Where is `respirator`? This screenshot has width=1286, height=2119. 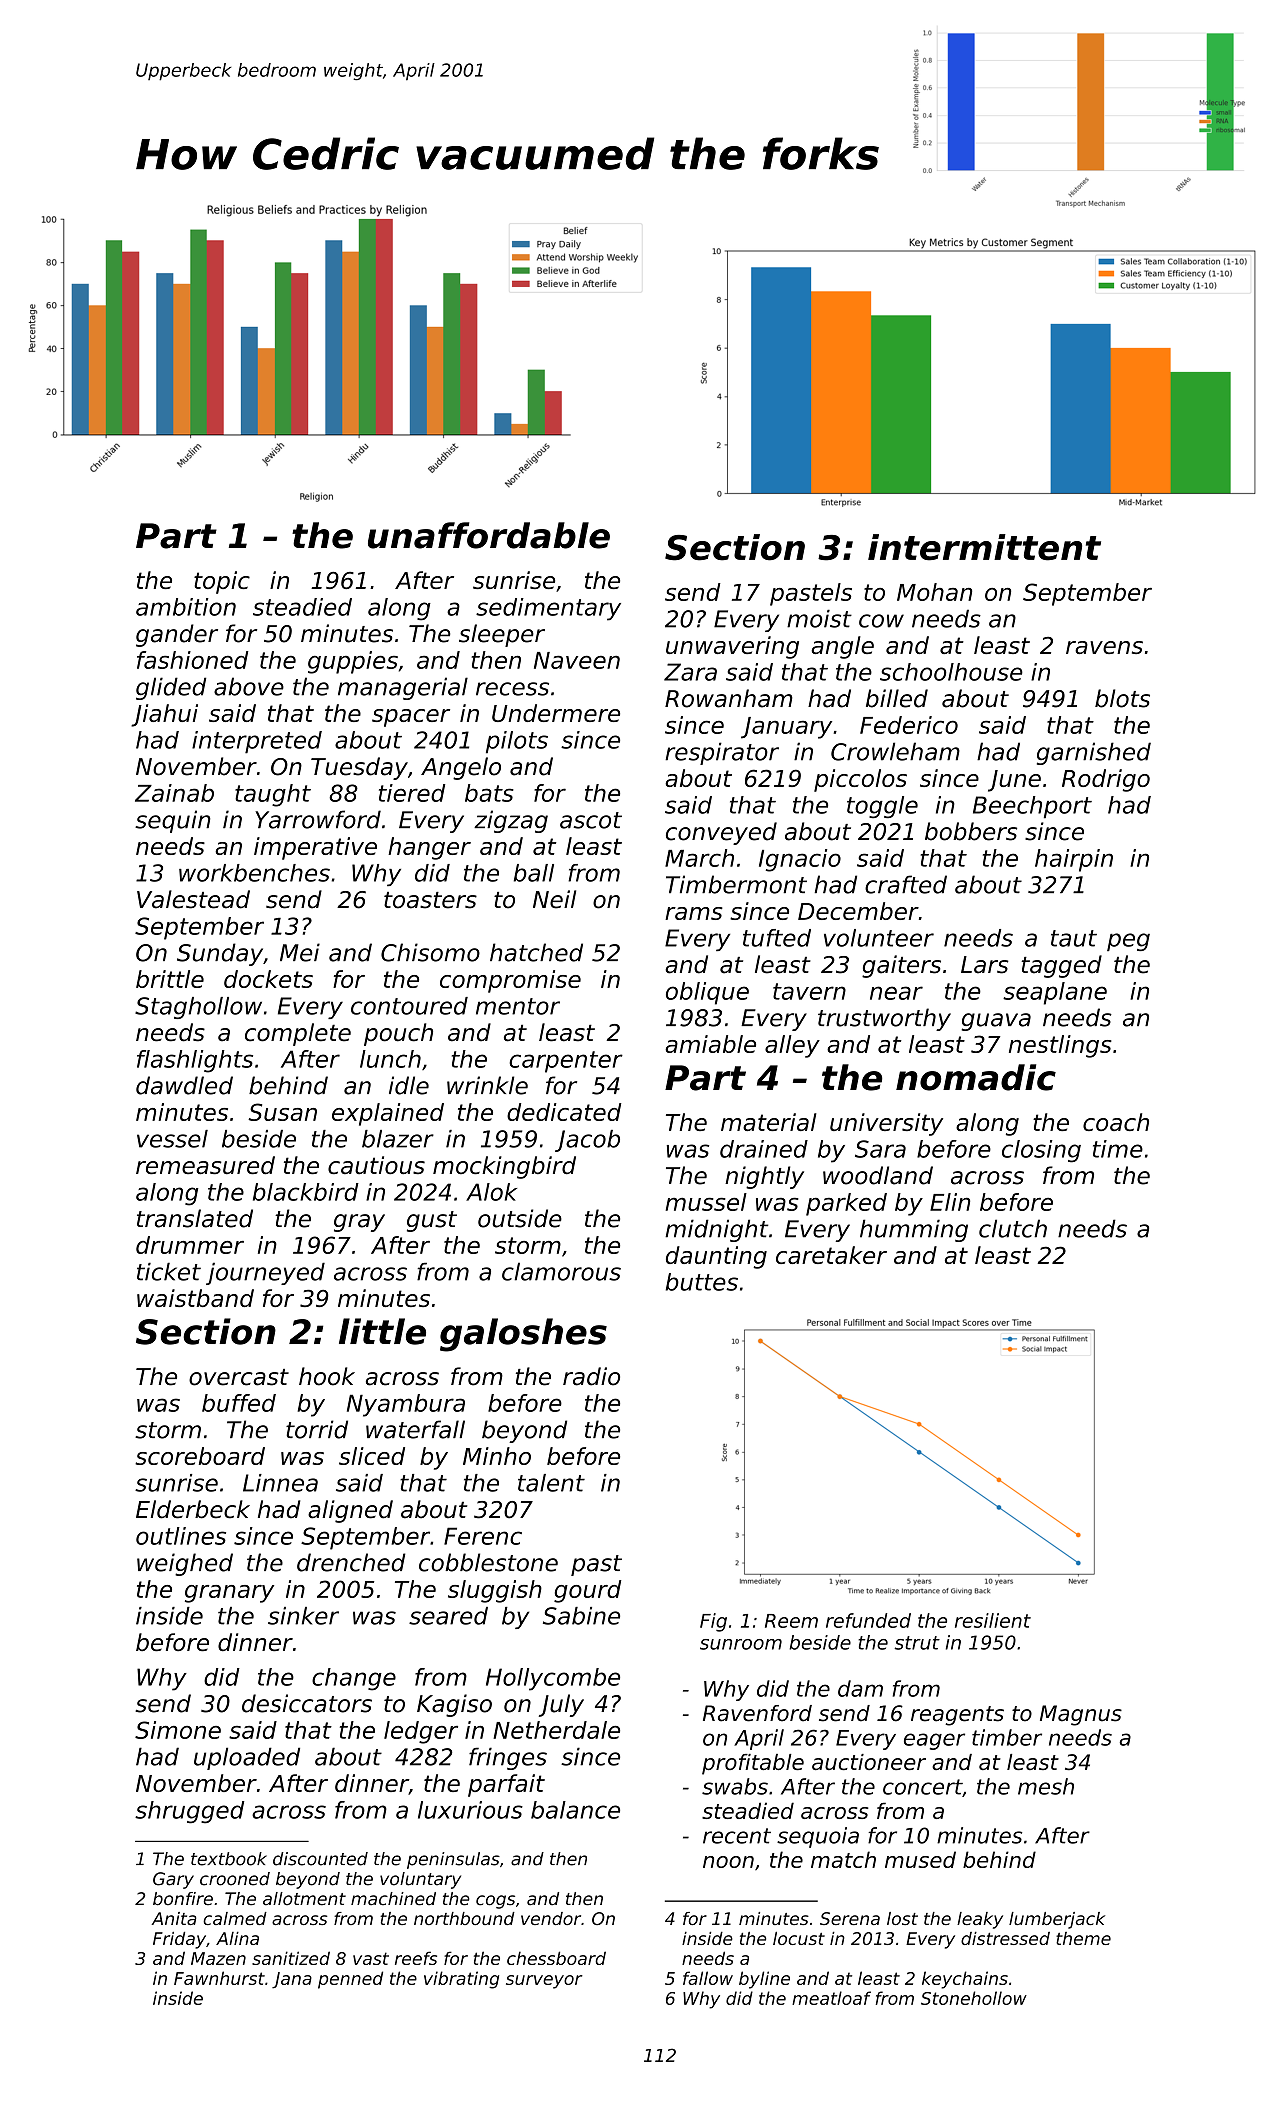
respirator is located at coordinates (722, 753).
